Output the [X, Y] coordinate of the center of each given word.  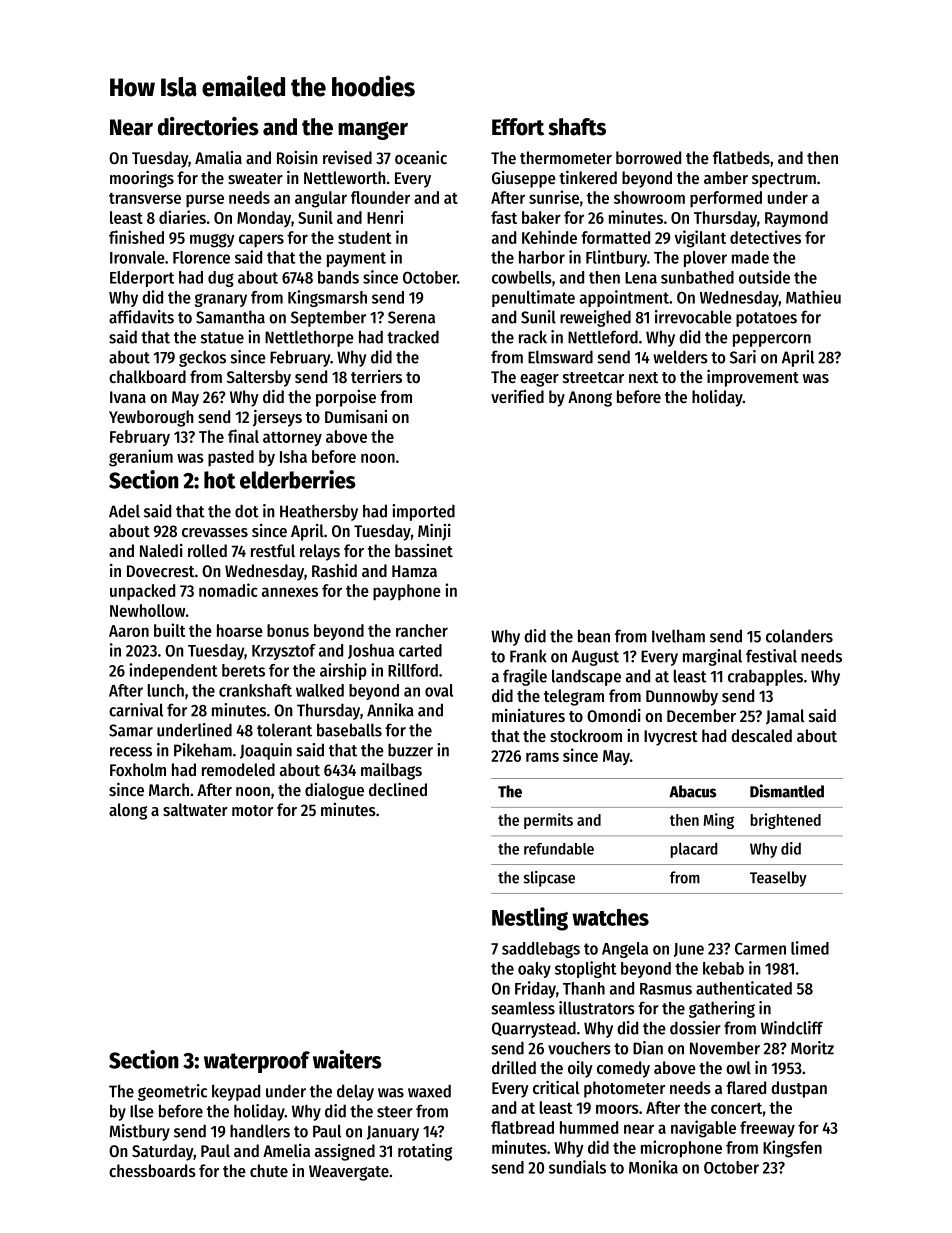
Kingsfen [792, 1149]
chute [269, 1170]
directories [208, 126]
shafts [577, 127]
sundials [577, 1167]
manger [373, 130]
